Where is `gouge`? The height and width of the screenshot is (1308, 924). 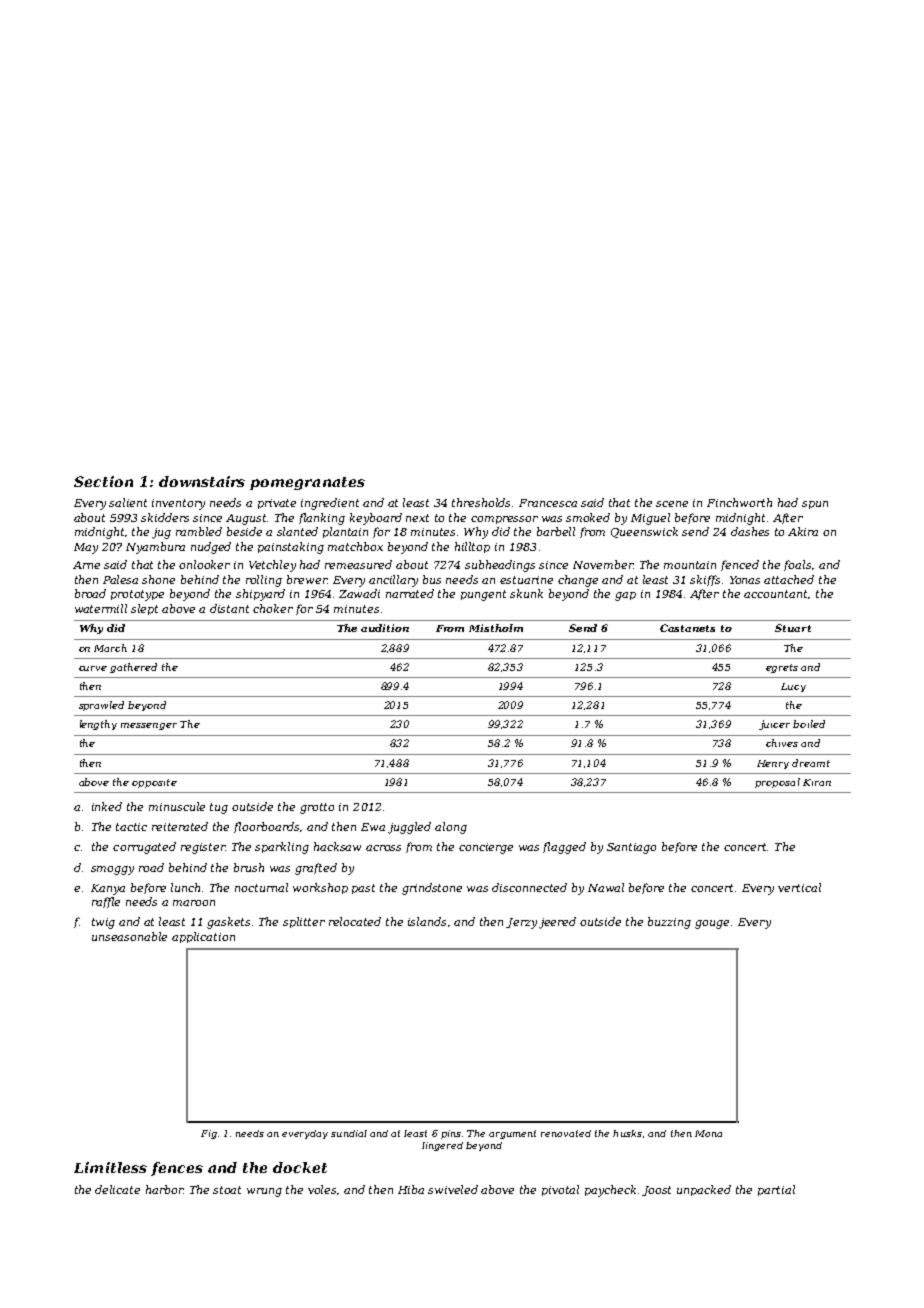 gouge is located at coordinates (712, 924).
